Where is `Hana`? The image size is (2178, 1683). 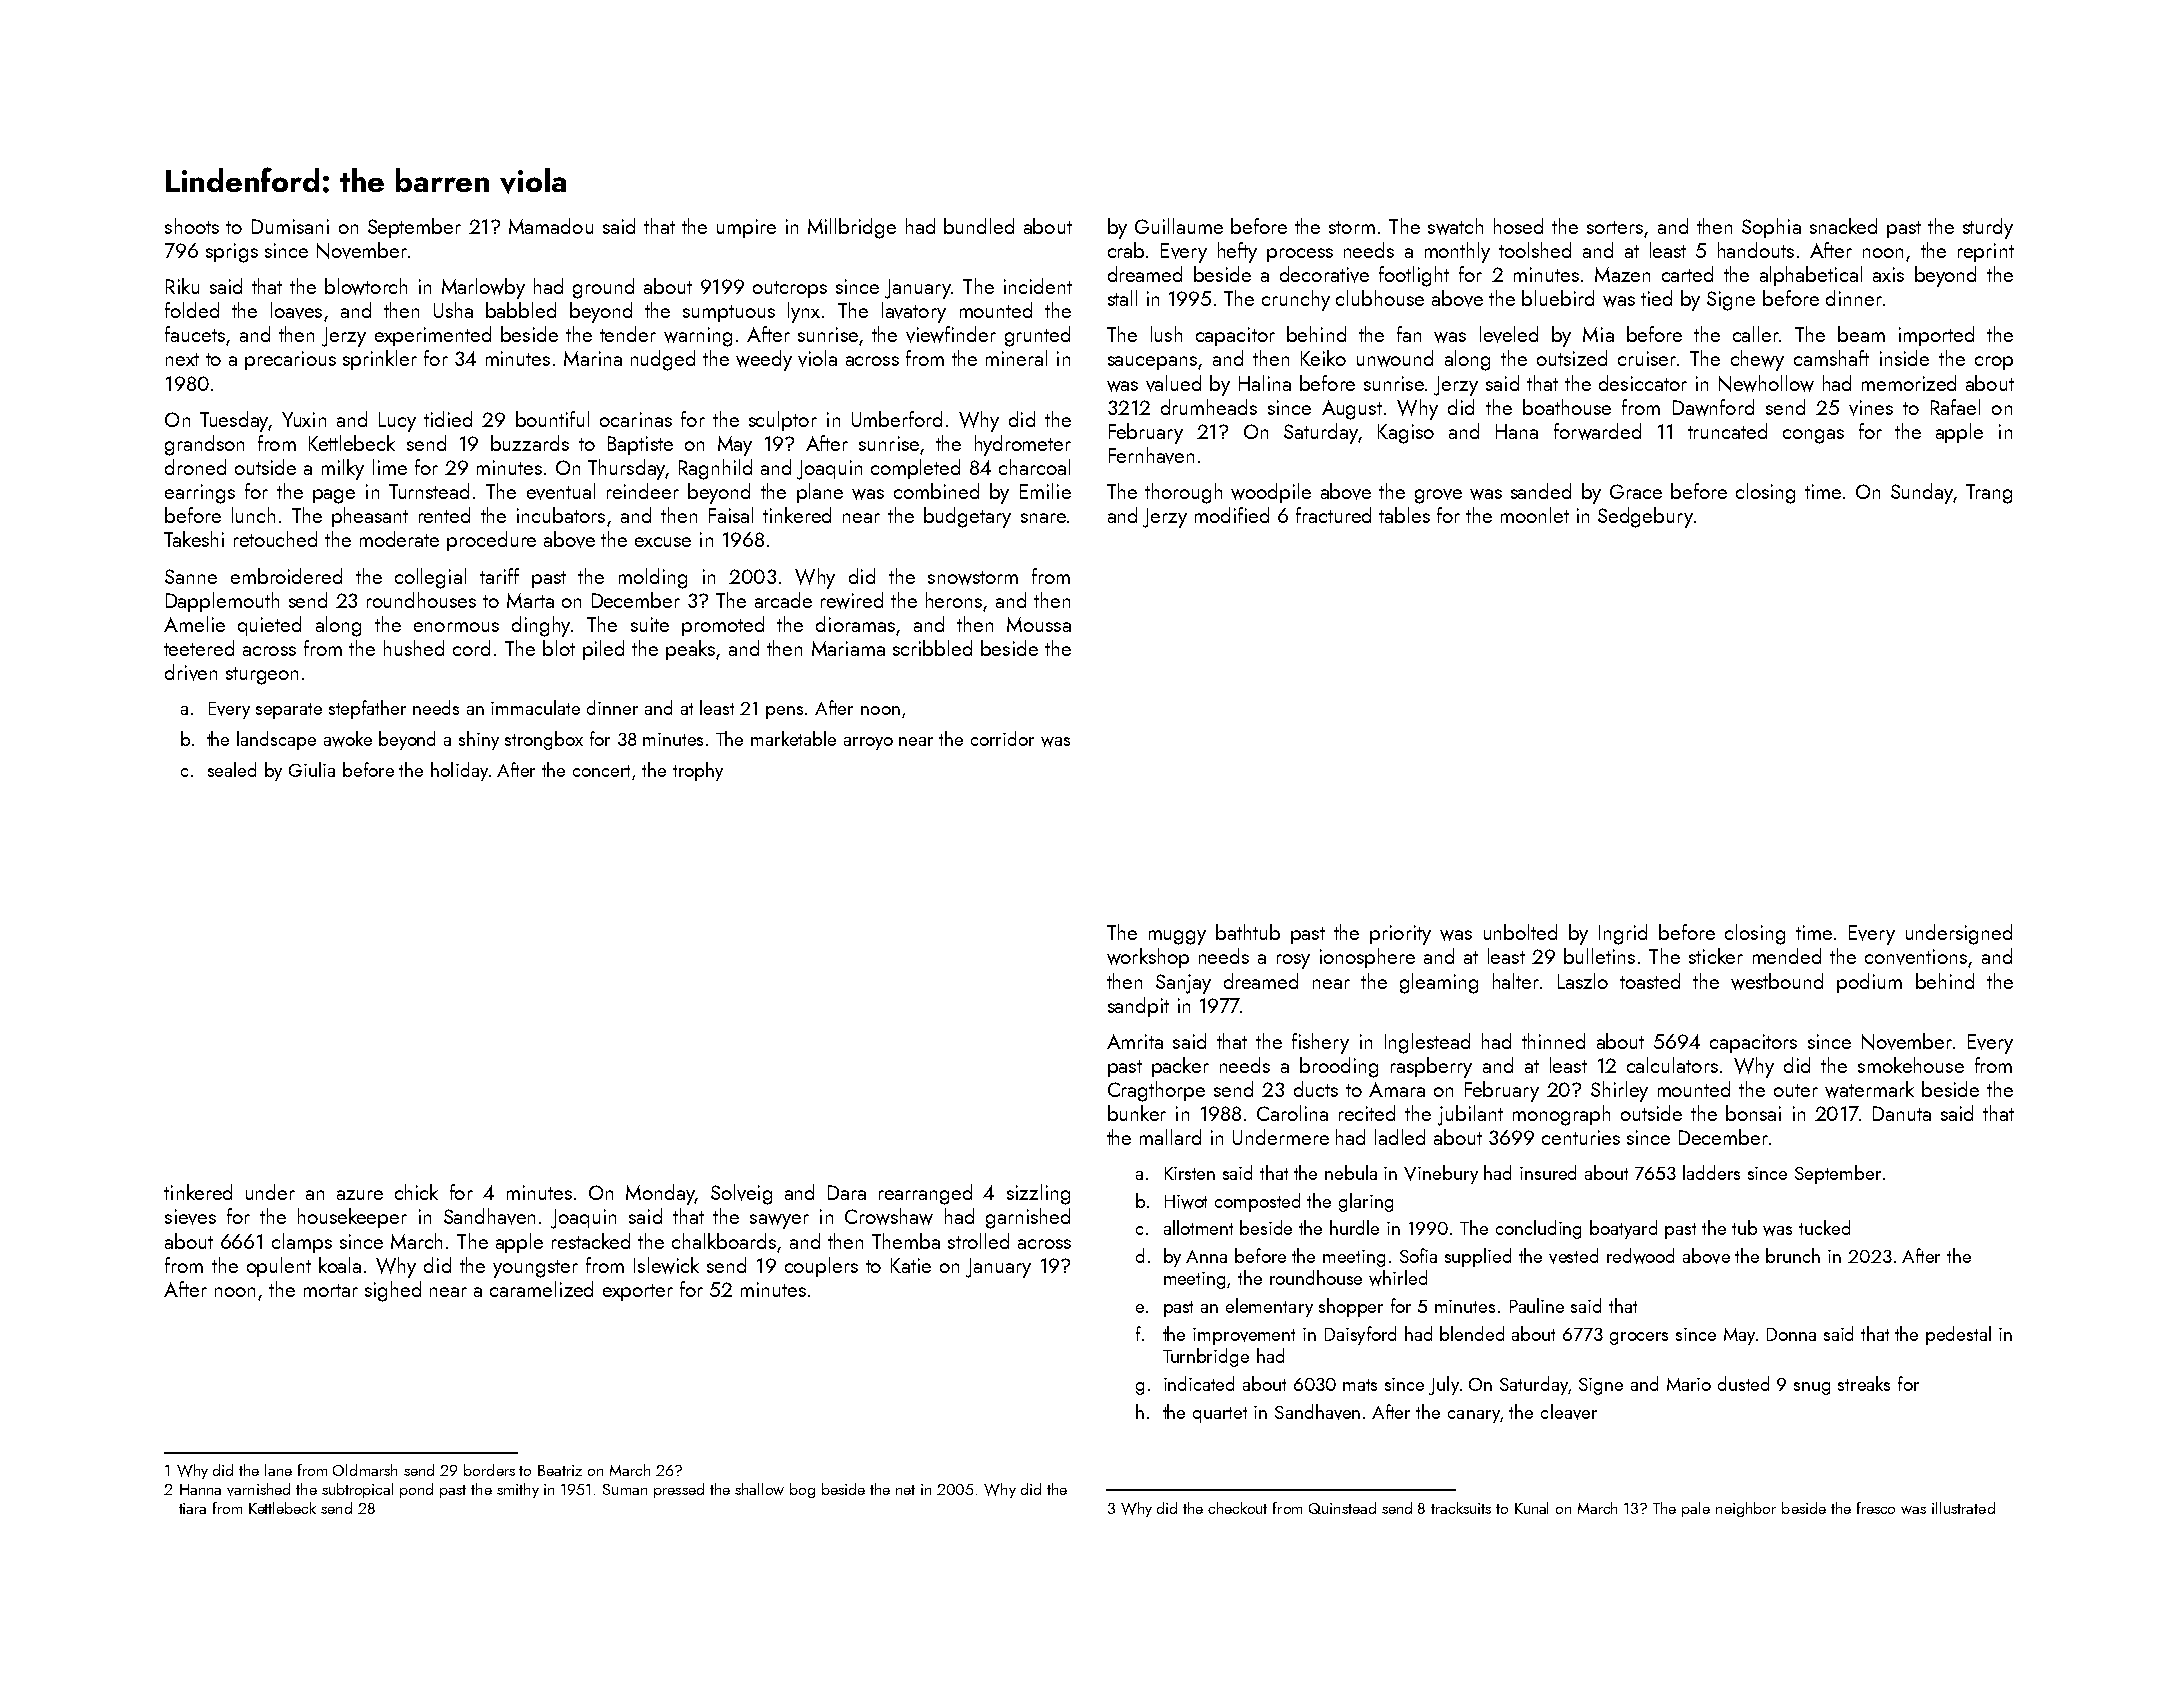
Hana is located at coordinates (1517, 431).
